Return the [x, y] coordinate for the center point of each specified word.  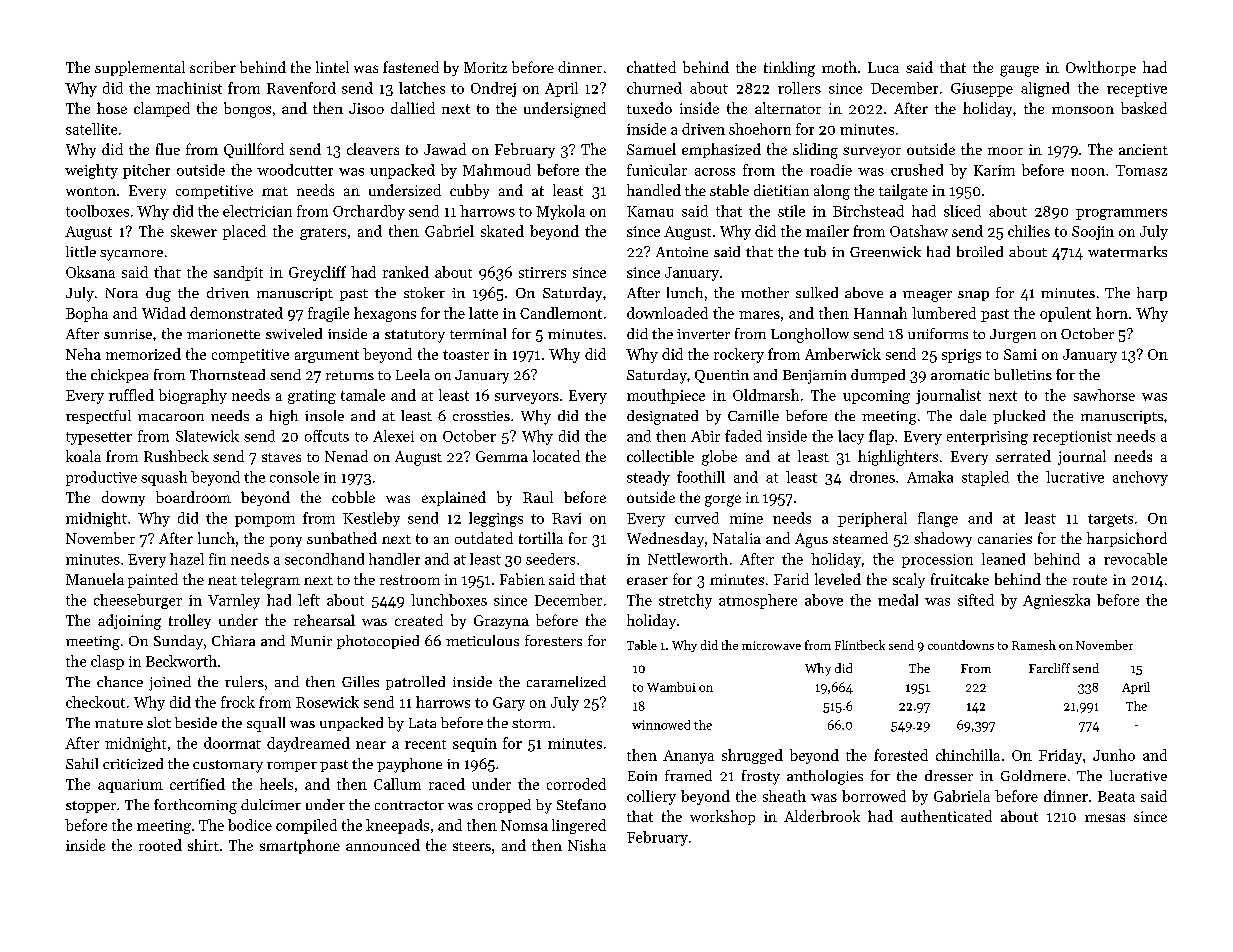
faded [743, 436]
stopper [91, 807]
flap [881, 437]
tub [815, 251]
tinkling [789, 69]
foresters [553, 640]
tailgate [903, 192]
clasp [107, 662]
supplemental [140, 68]
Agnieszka [1056, 601]
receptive [1137, 90]
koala [83, 456]
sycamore [131, 255]
